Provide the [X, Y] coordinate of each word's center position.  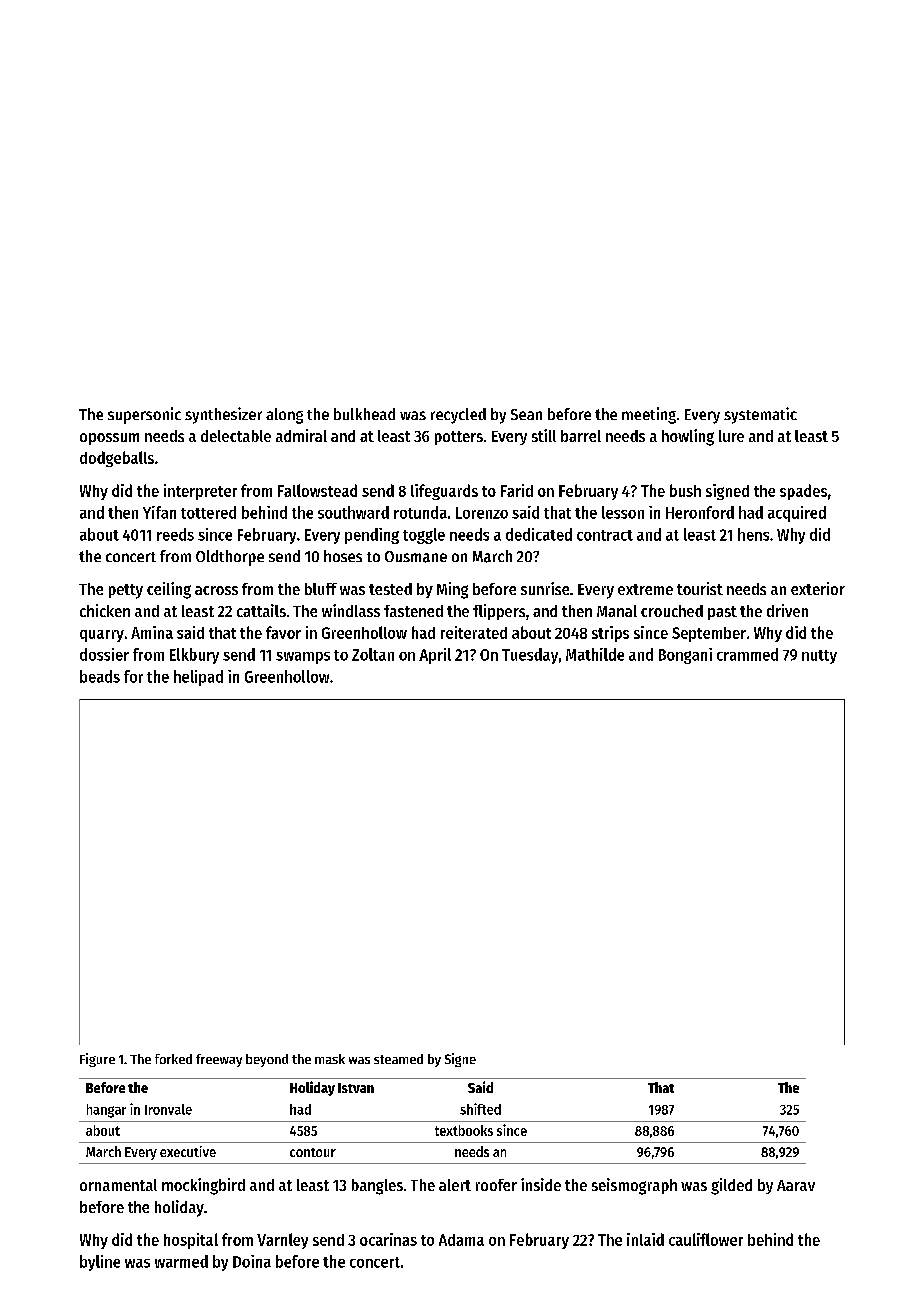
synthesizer [223, 415]
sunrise [545, 588]
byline [100, 1263]
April [435, 656]
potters [459, 438]
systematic [760, 415]
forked [173, 1059]
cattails [261, 610]
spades [803, 492]
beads [100, 676]
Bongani [685, 656]
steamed [398, 1059]
